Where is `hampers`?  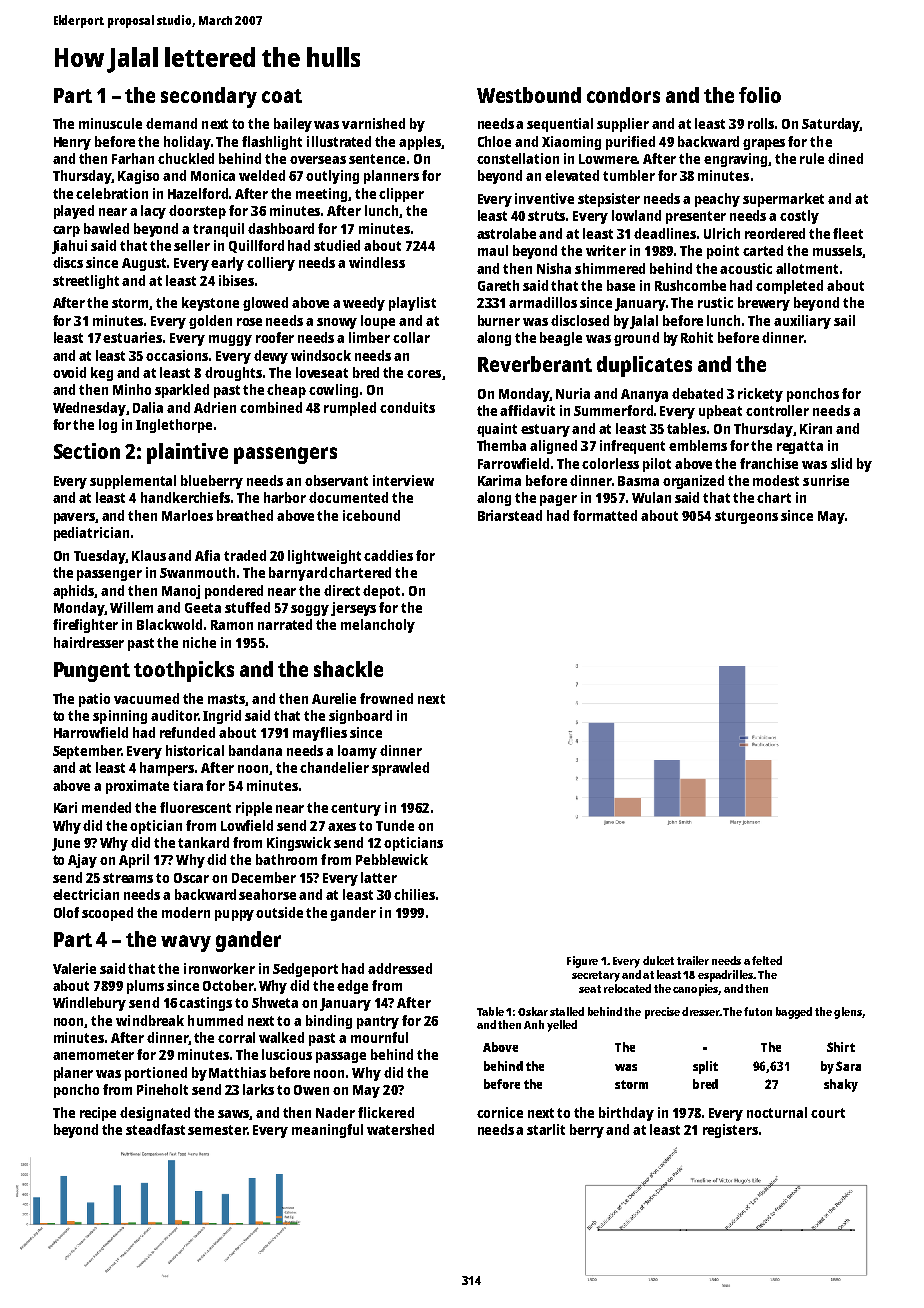
hampers is located at coordinates (168, 769).
